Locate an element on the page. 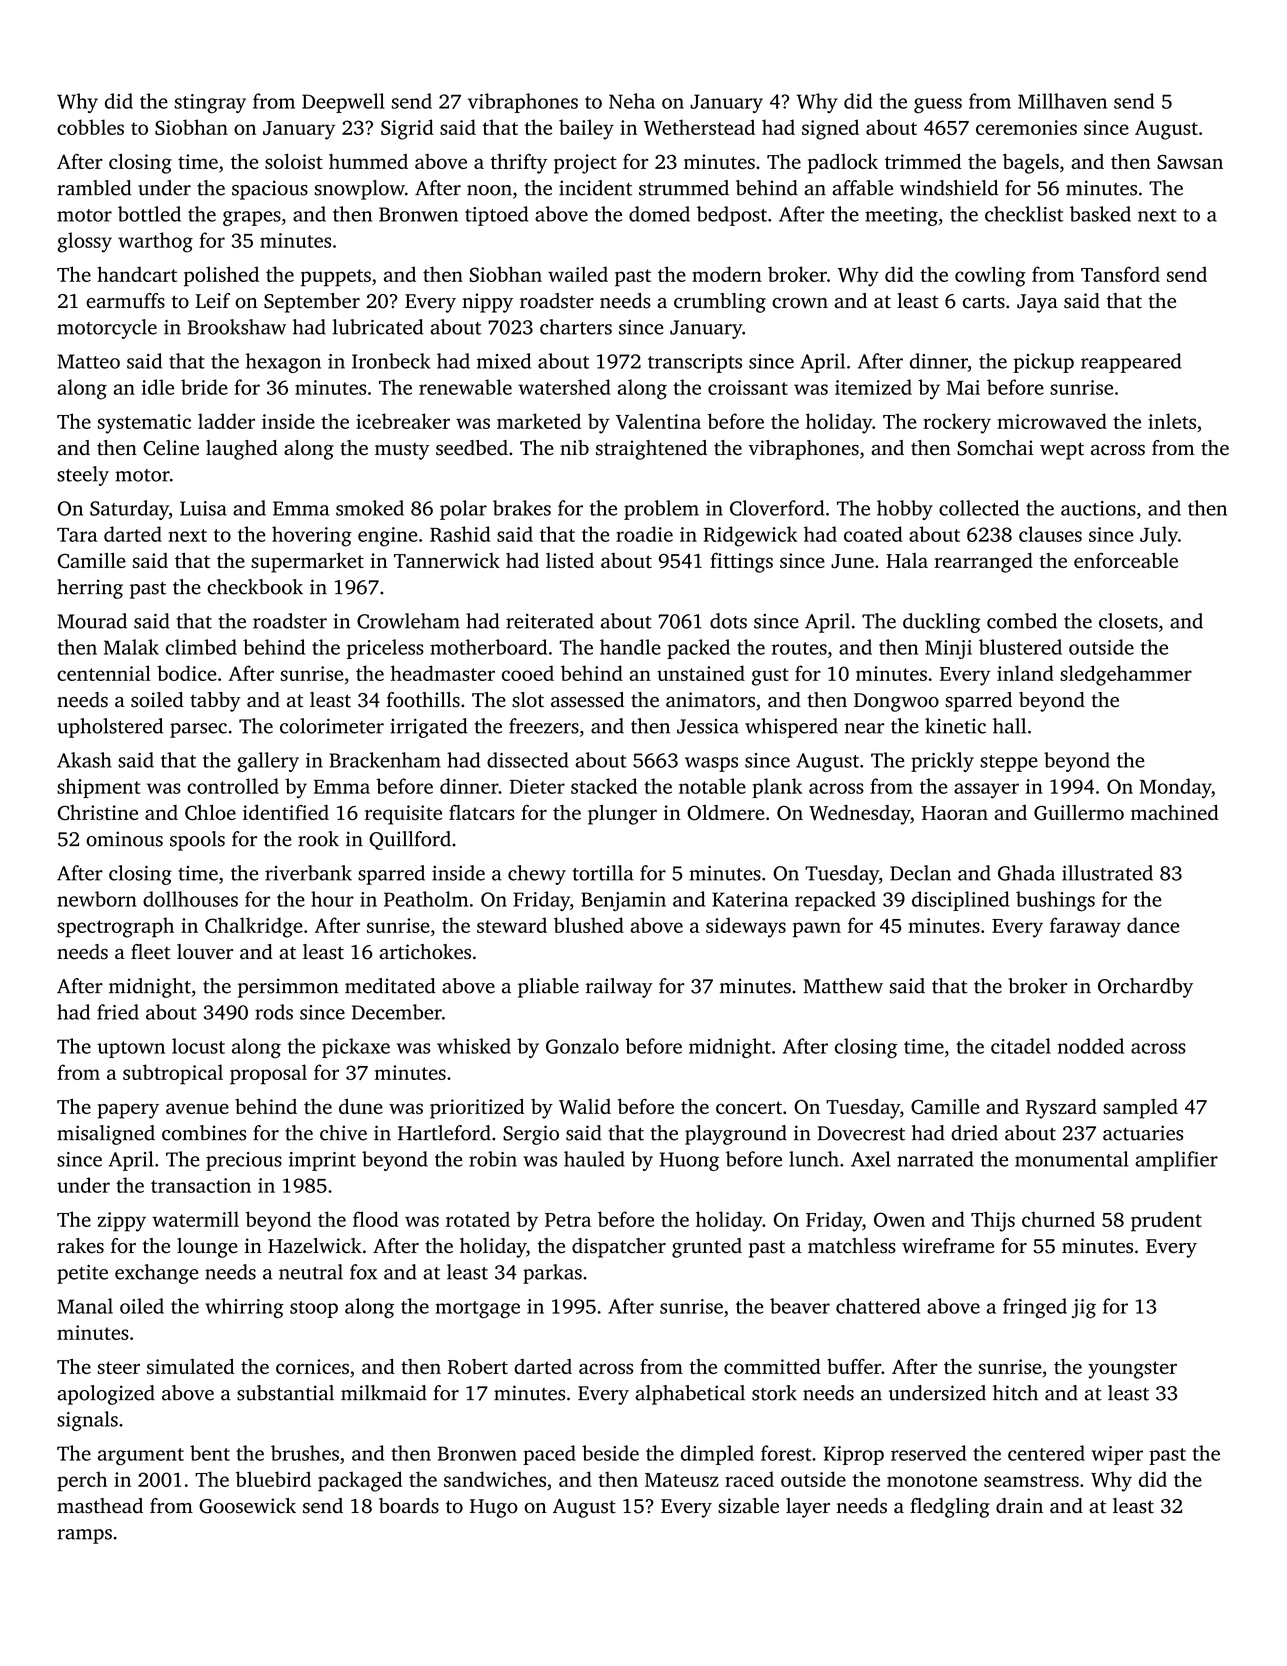 The image size is (1287, 1666). Millhaven is located at coordinates (1062, 101).
